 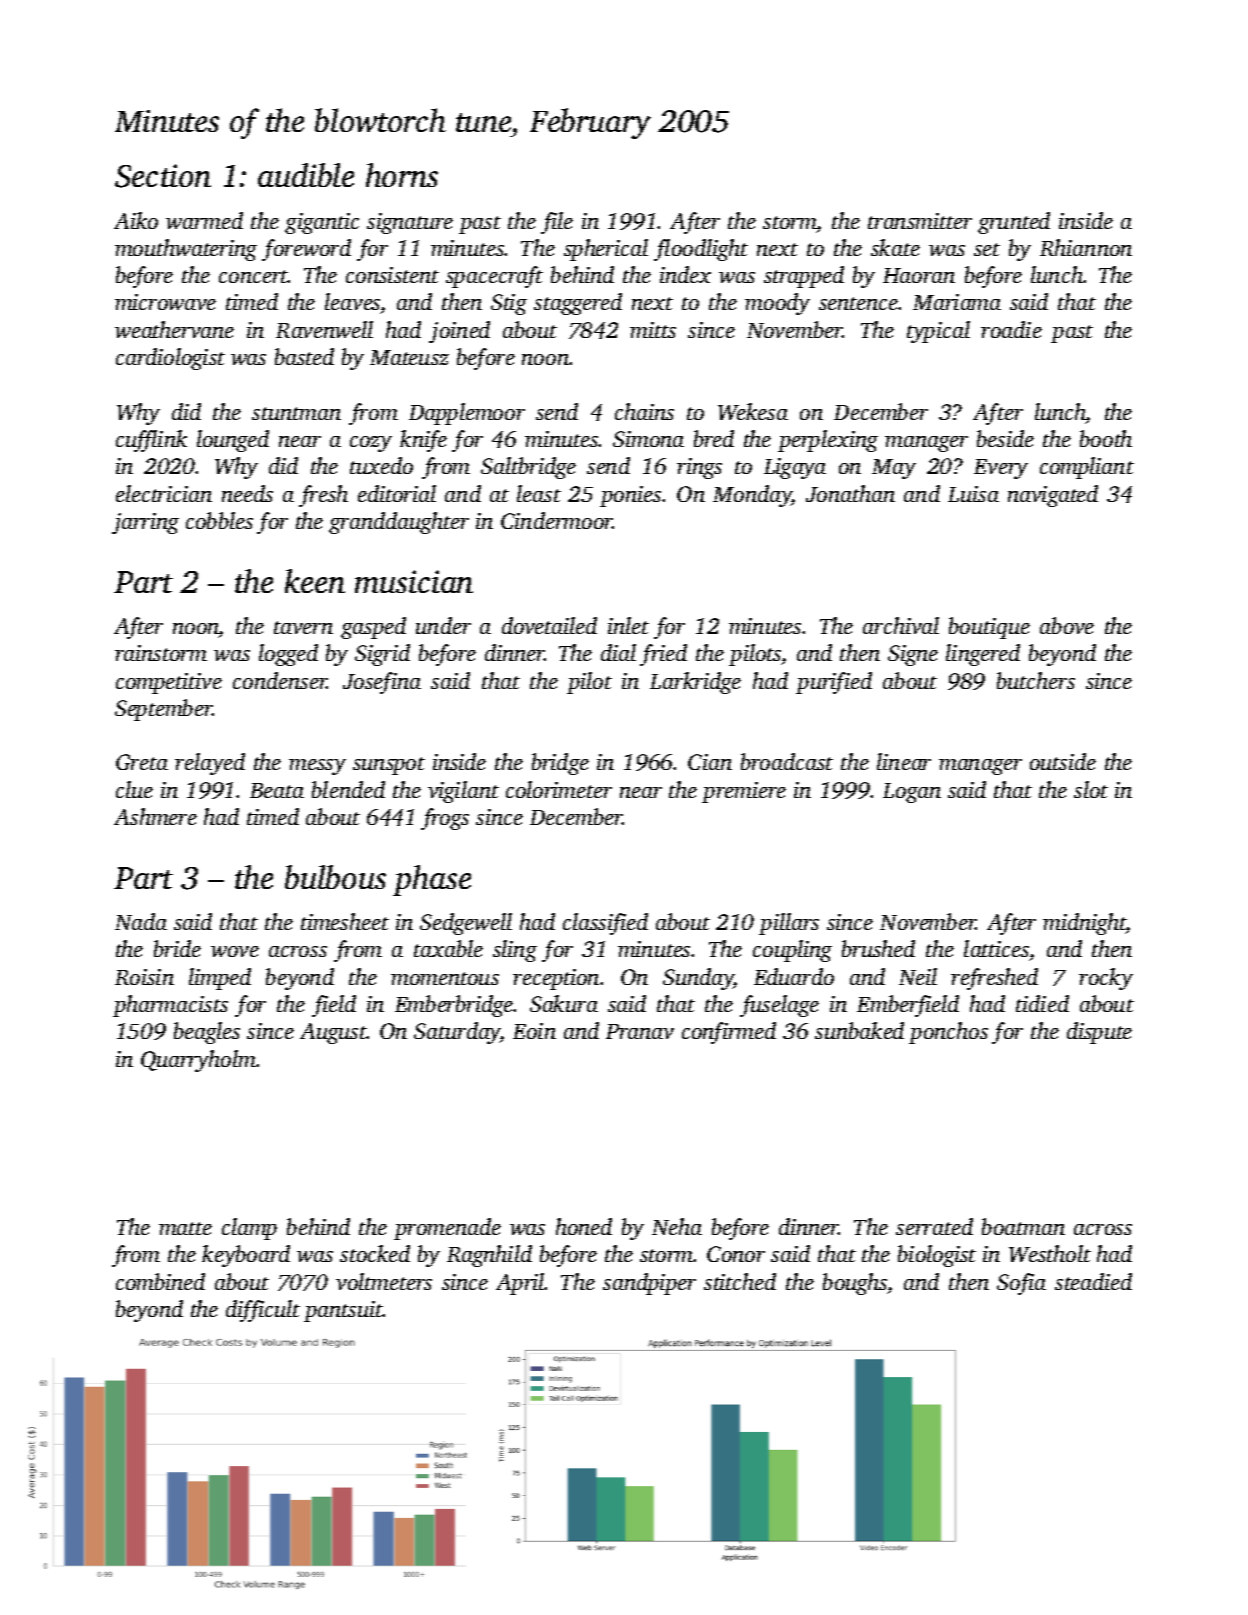 What do you see at coordinates (163, 176) in the page?
I see `Section` at bounding box center [163, 176].
